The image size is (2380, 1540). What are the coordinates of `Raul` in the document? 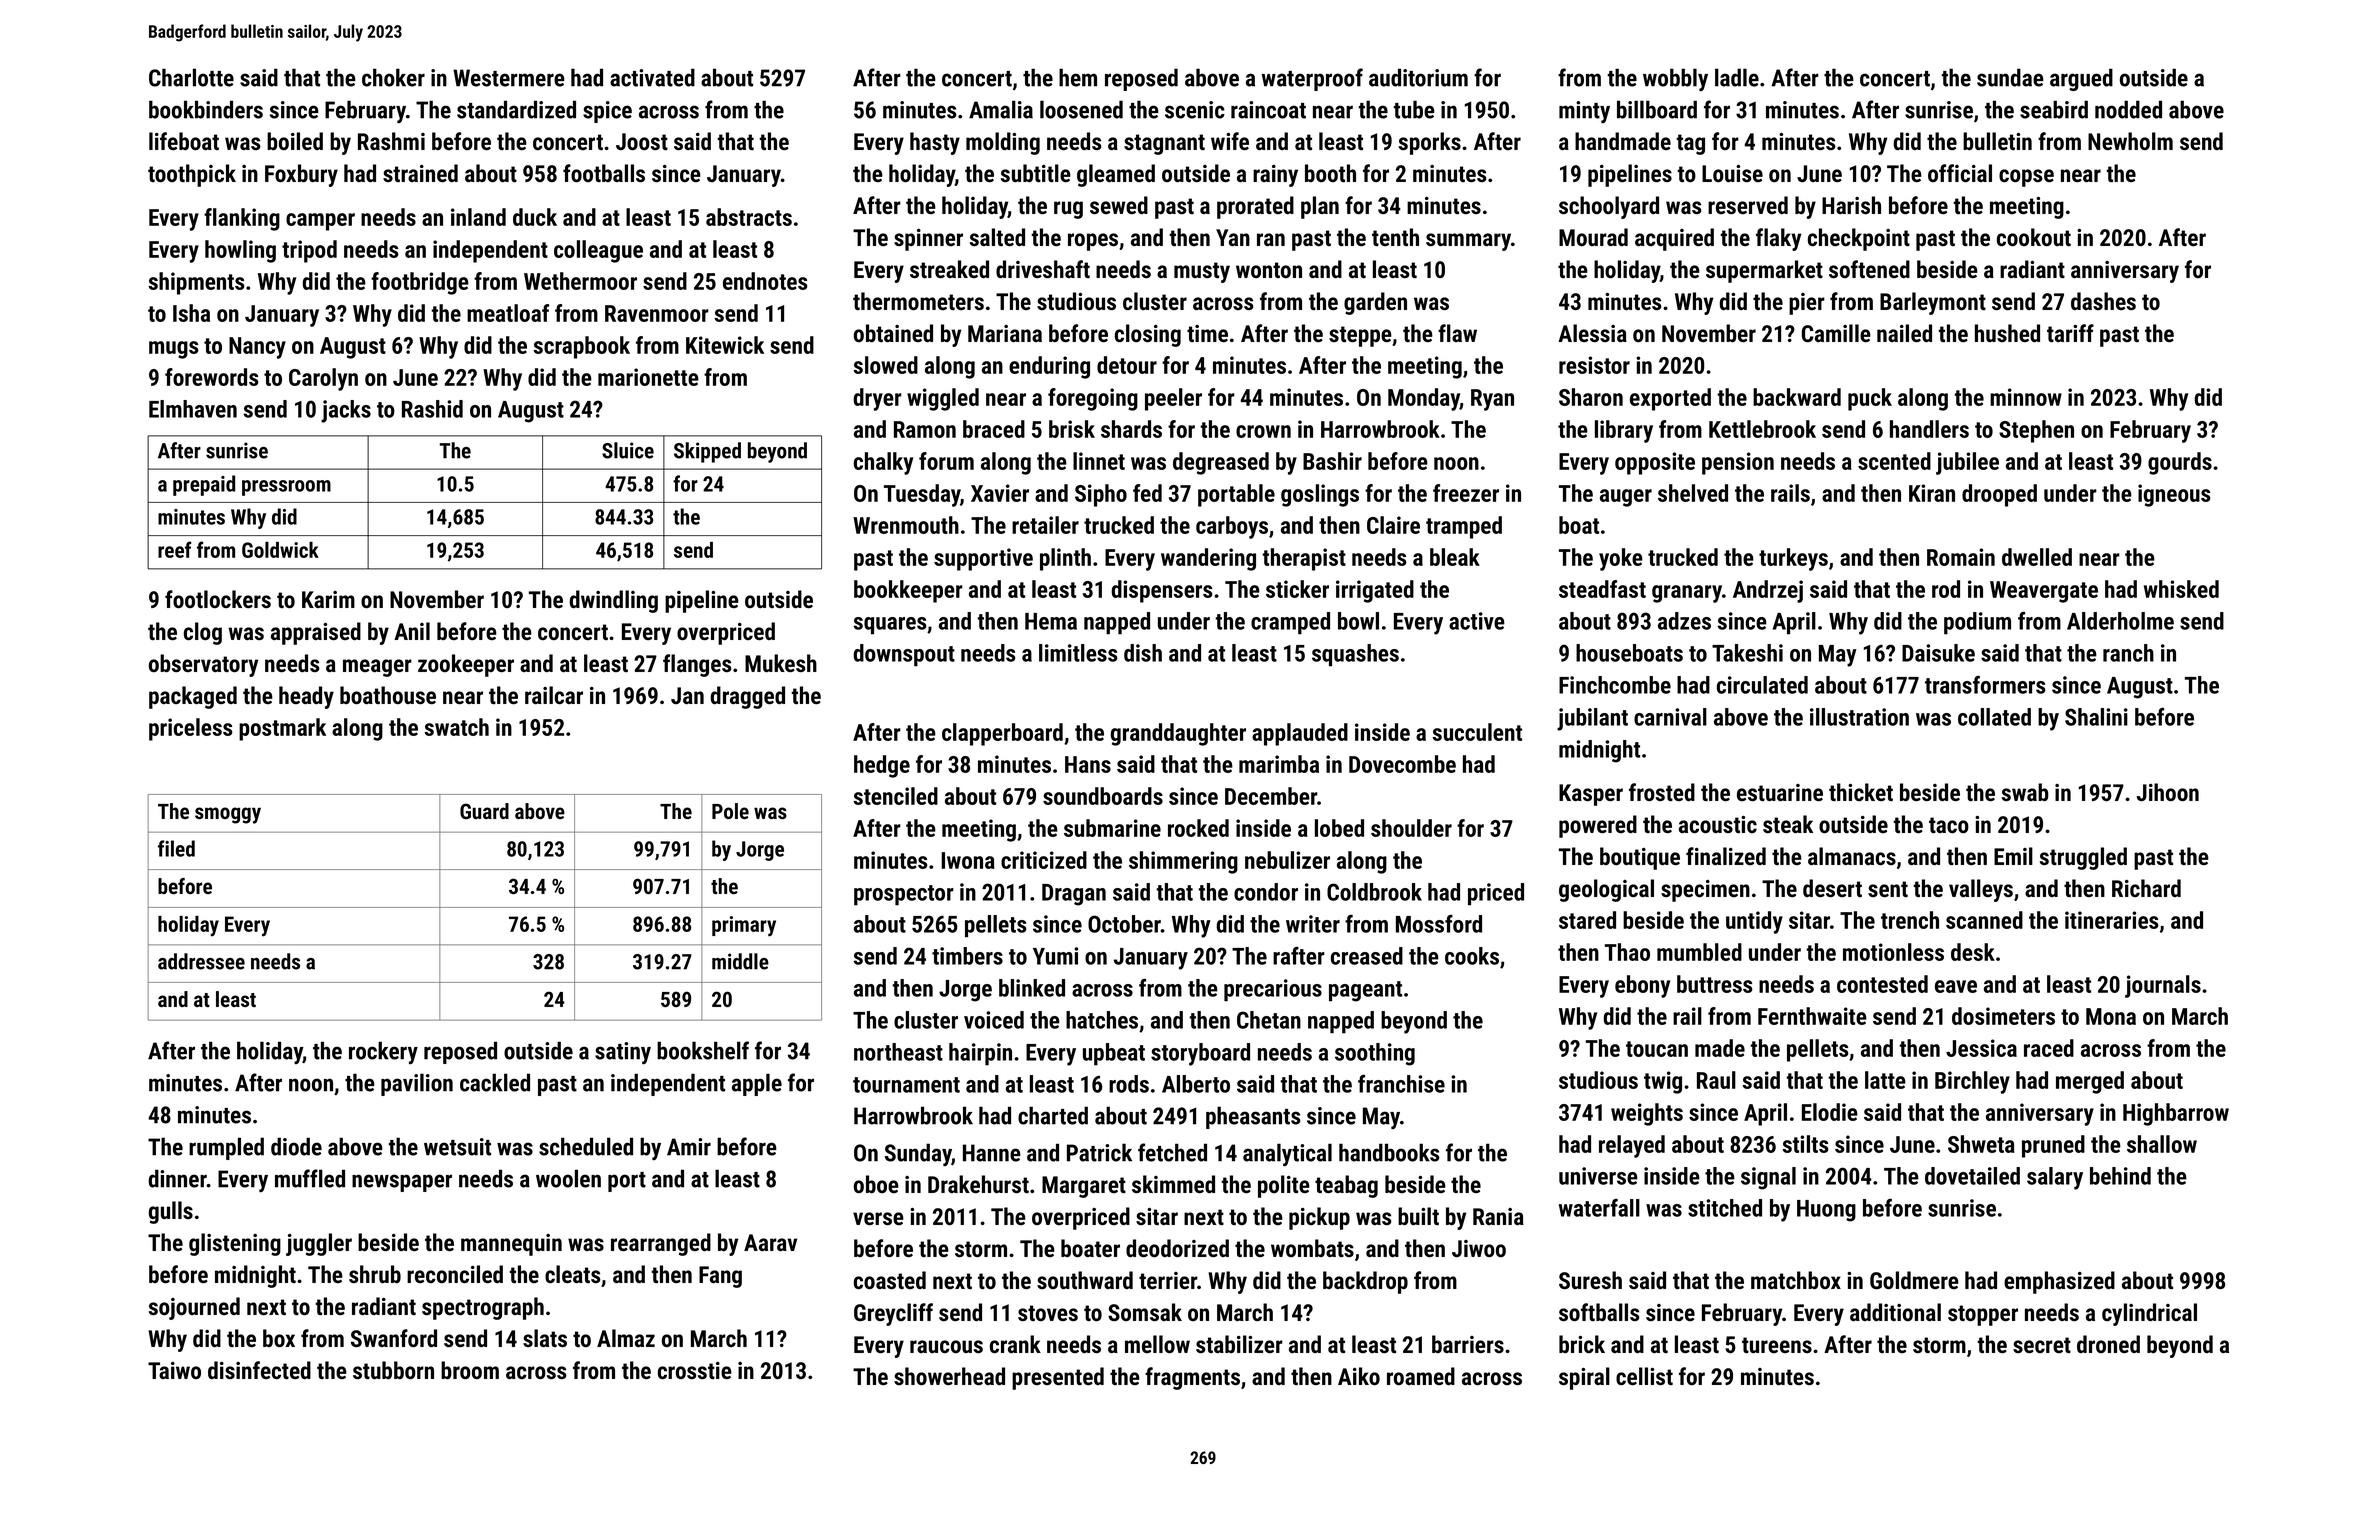 It's located at (1716, 1080).
